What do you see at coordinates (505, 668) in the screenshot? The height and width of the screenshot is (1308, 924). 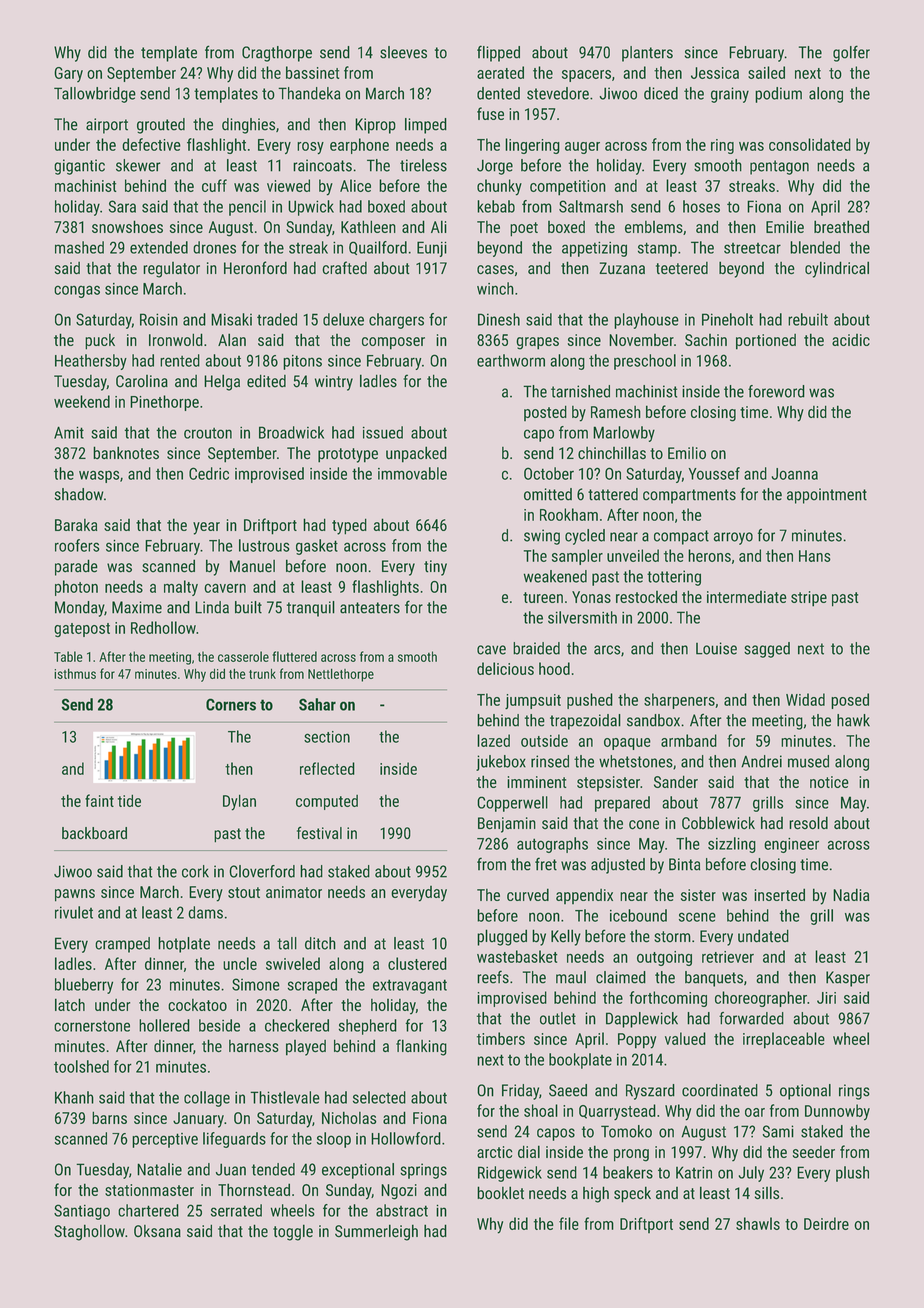 I see `delicious` at bounding box center [505, 668].
